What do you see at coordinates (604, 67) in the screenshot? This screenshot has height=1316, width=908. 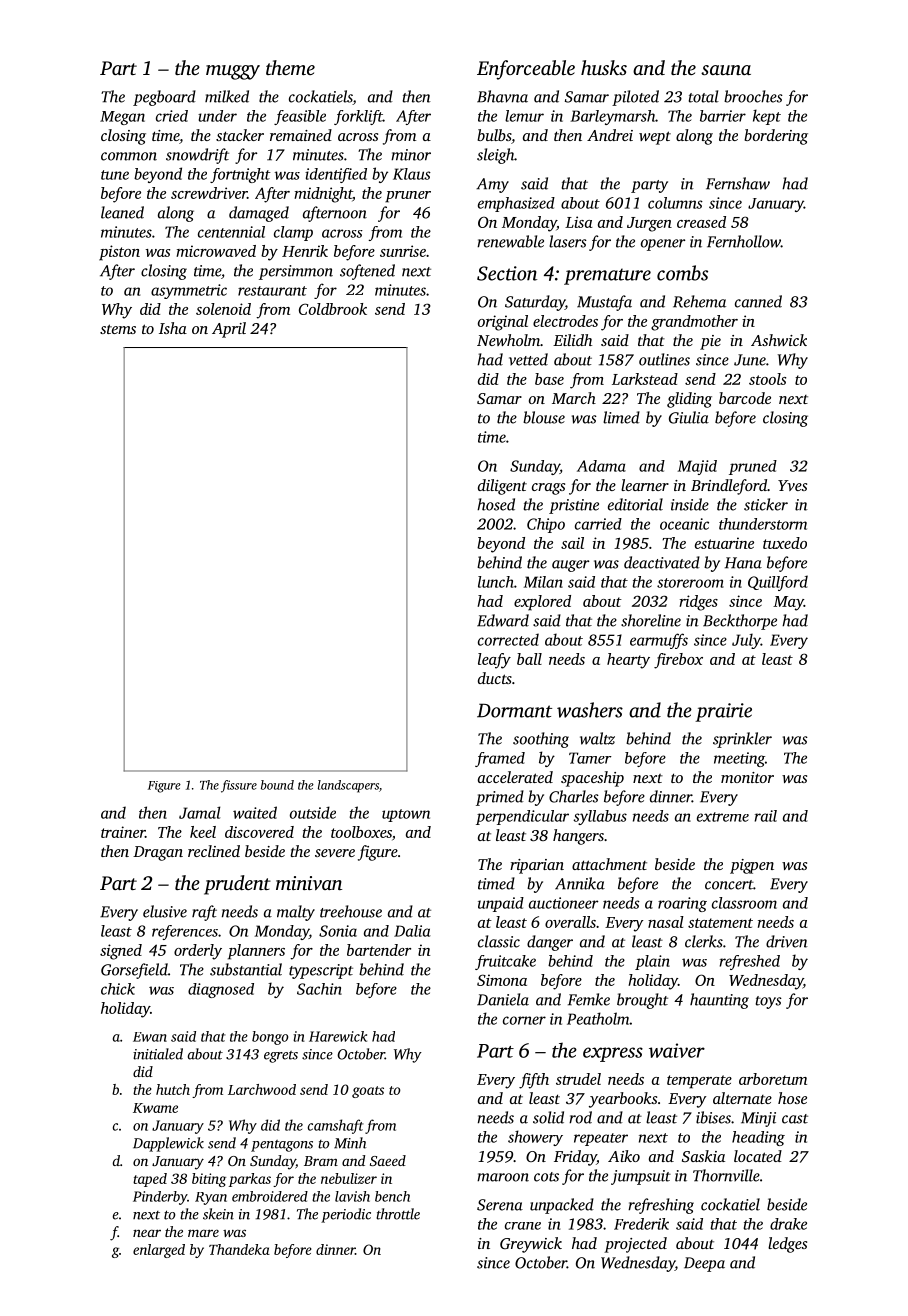 I see `husks` at bounding box center [604, 67].
